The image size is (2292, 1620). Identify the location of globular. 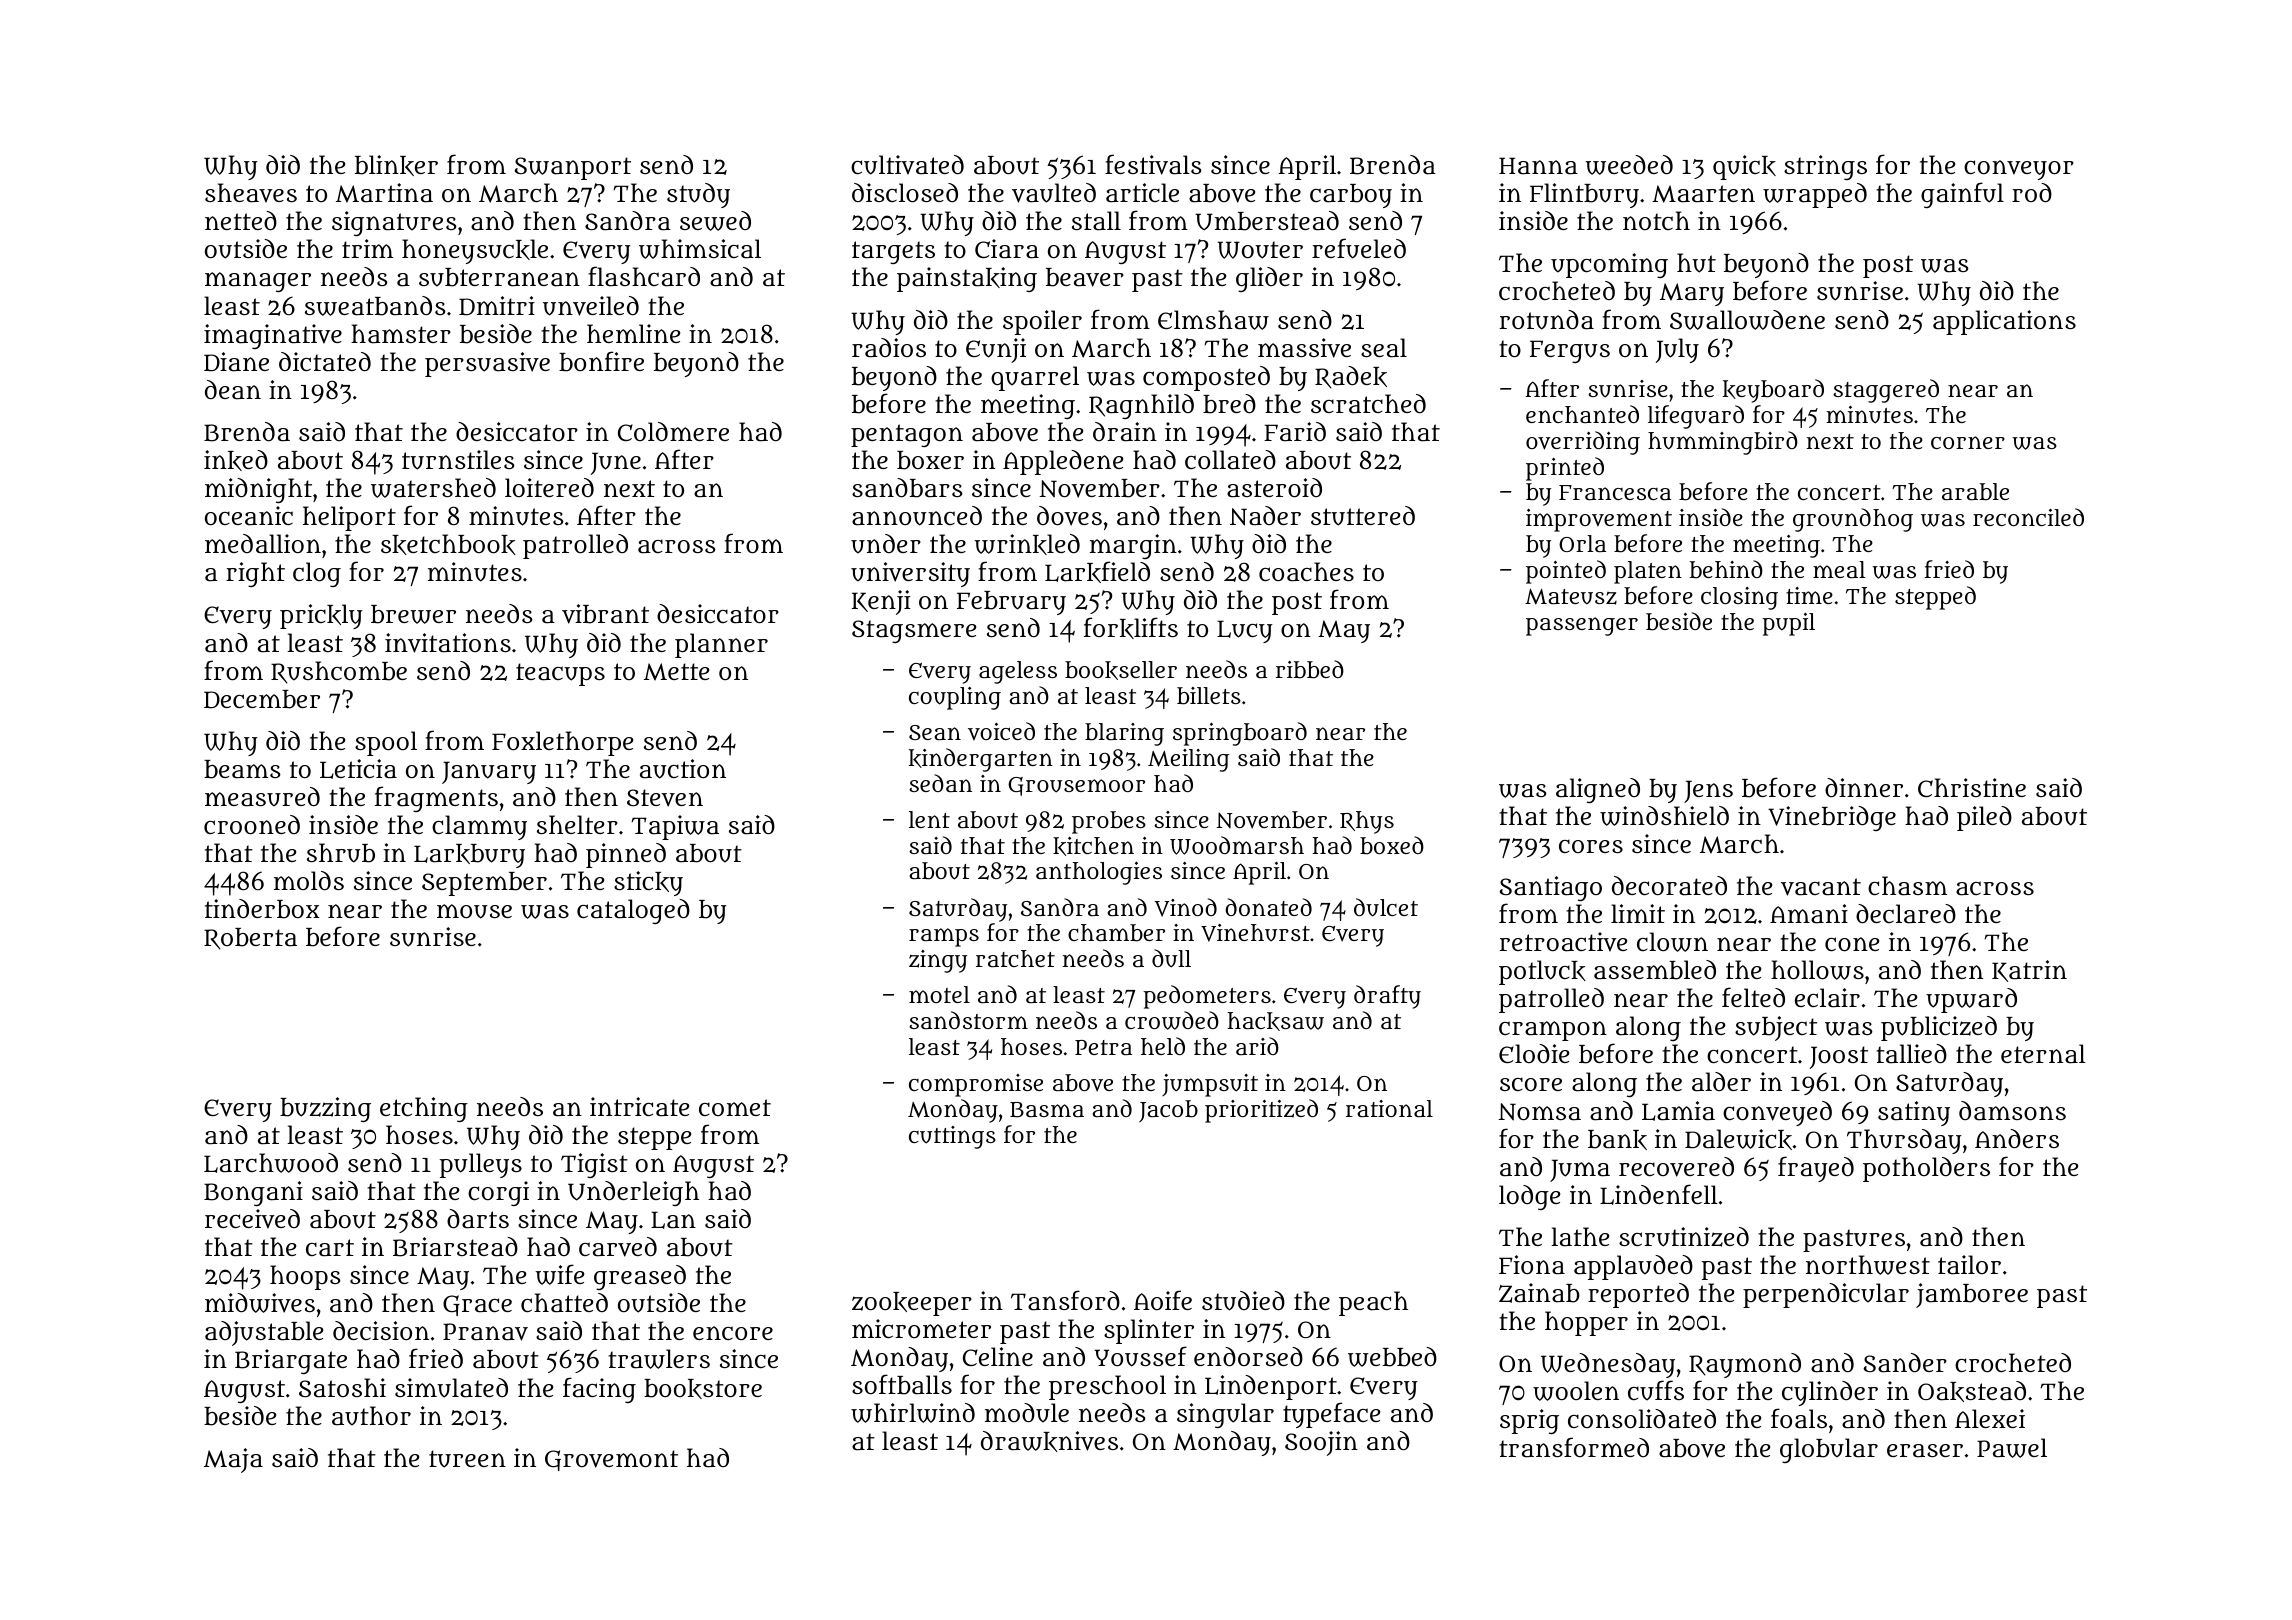
(1829, 1450).
